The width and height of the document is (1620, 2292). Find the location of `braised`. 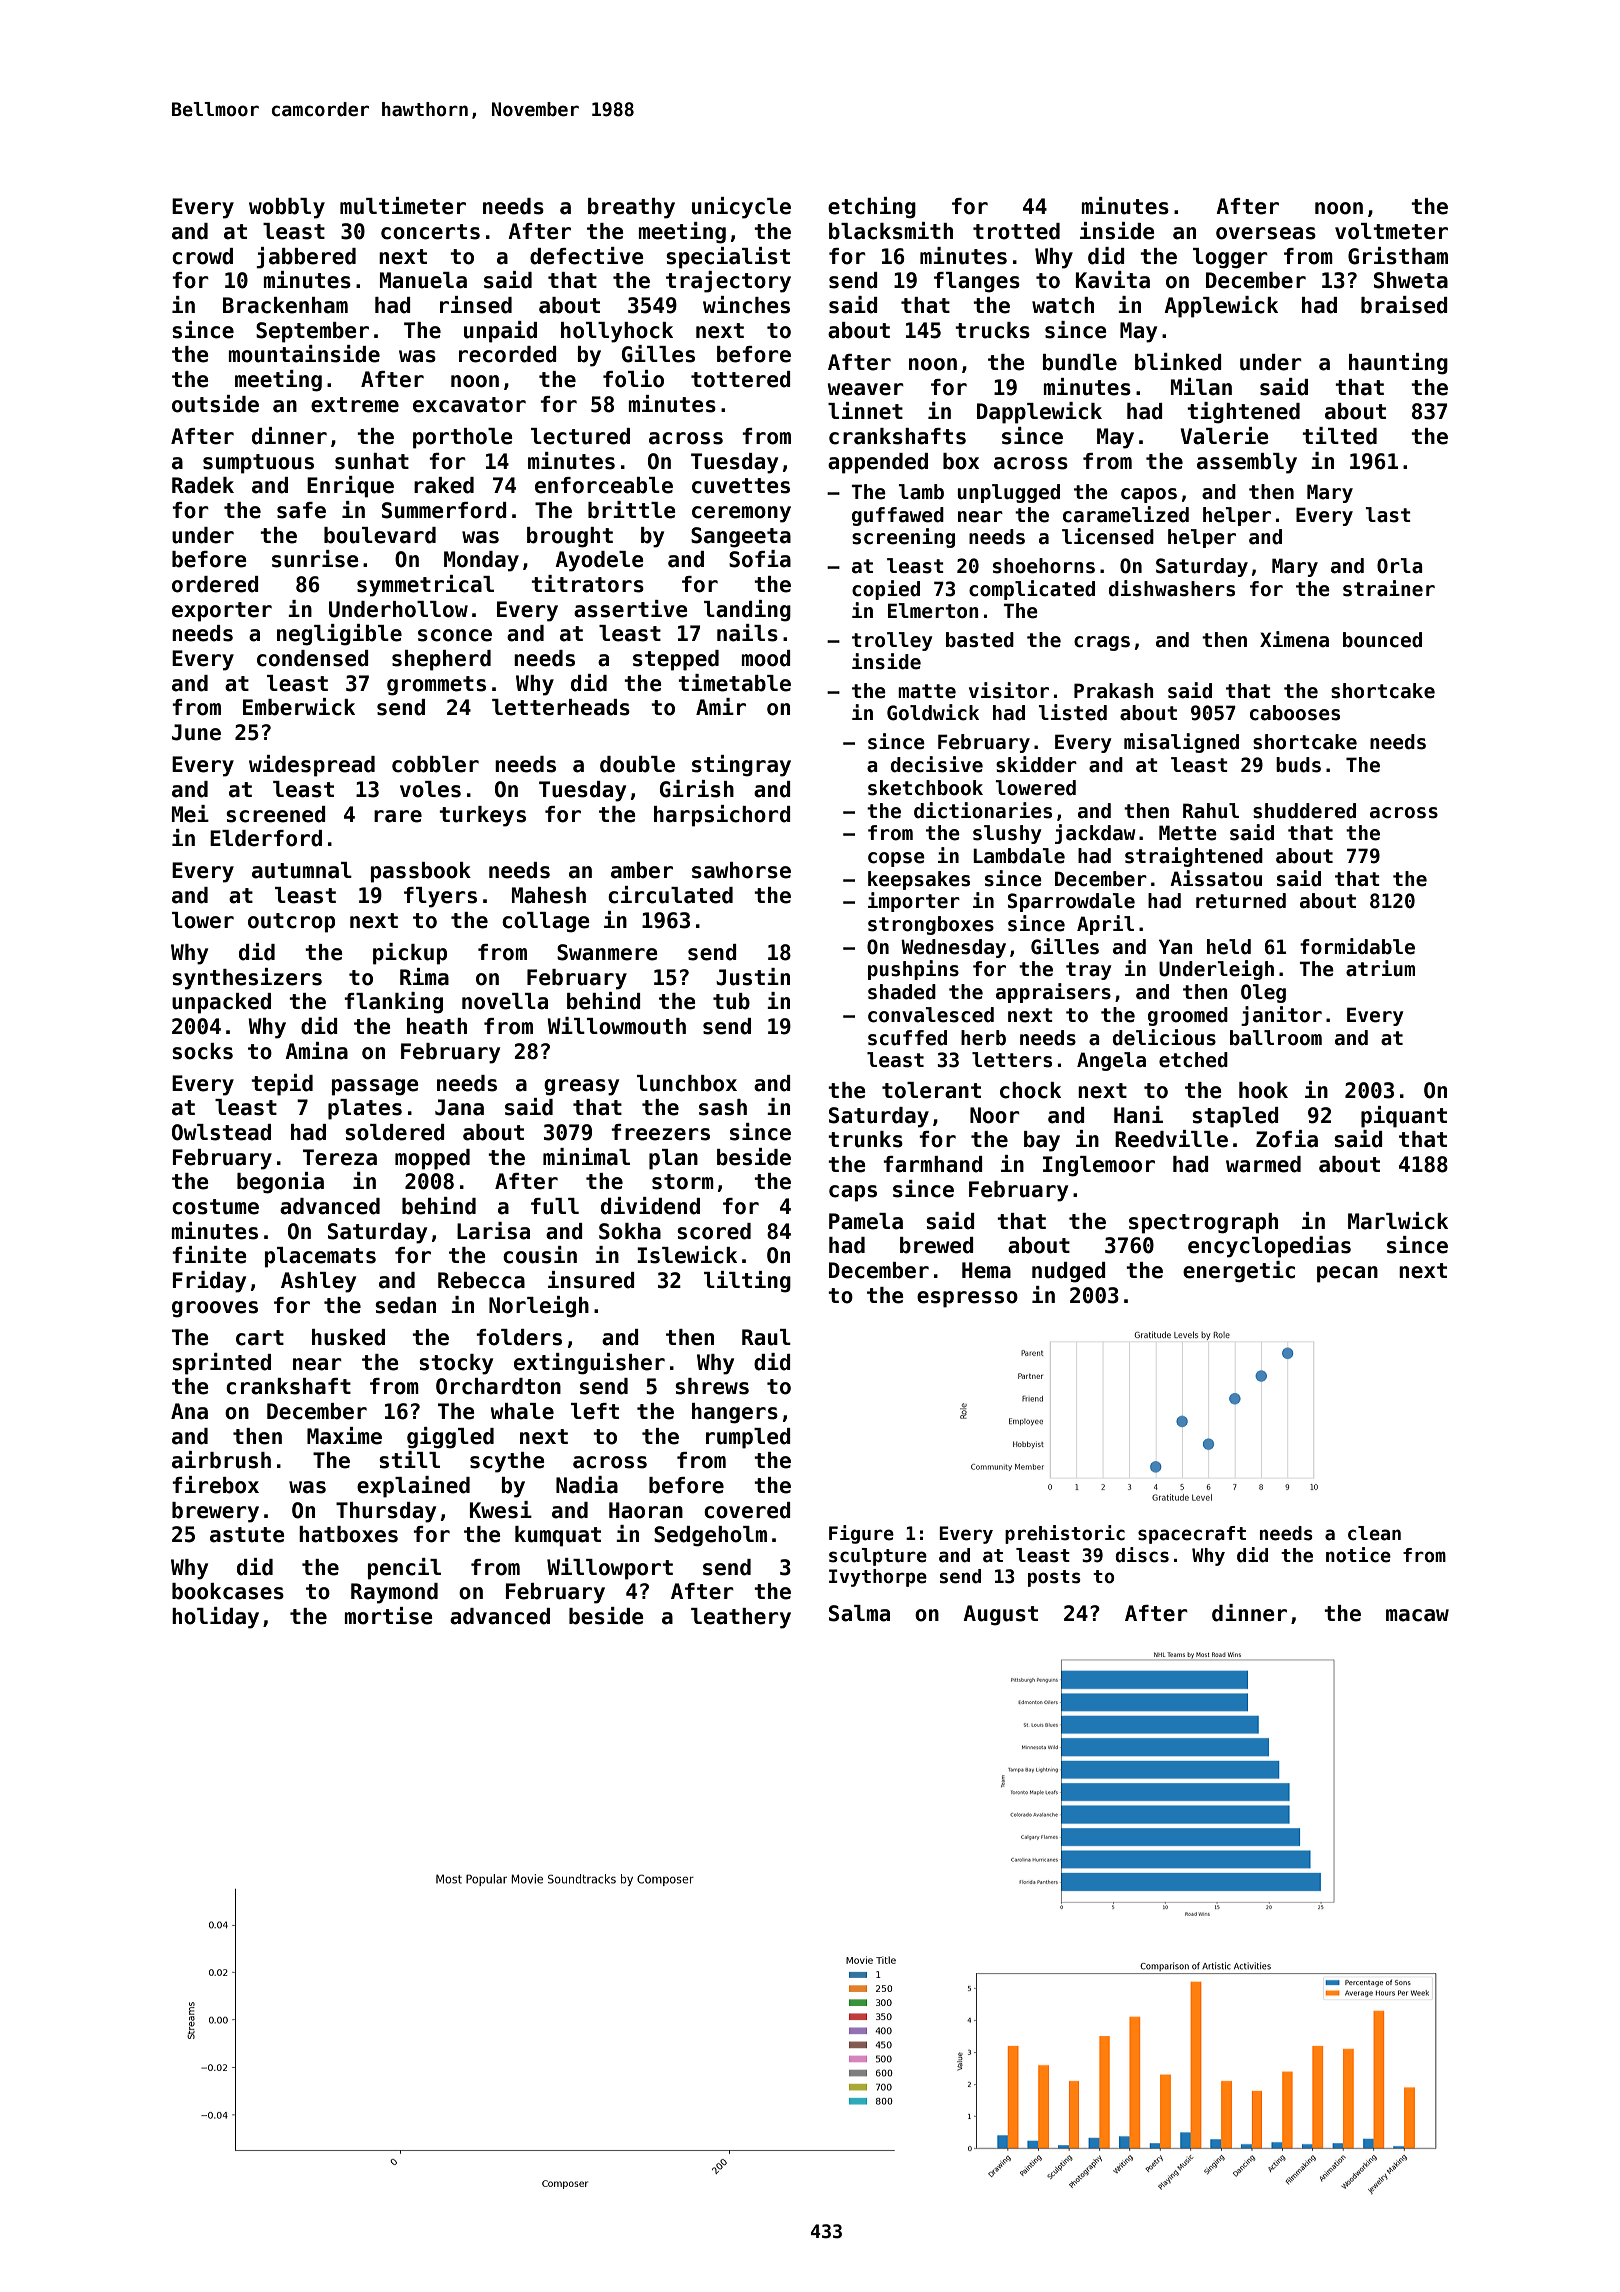

braised is located at coordinates (1404, 305).
